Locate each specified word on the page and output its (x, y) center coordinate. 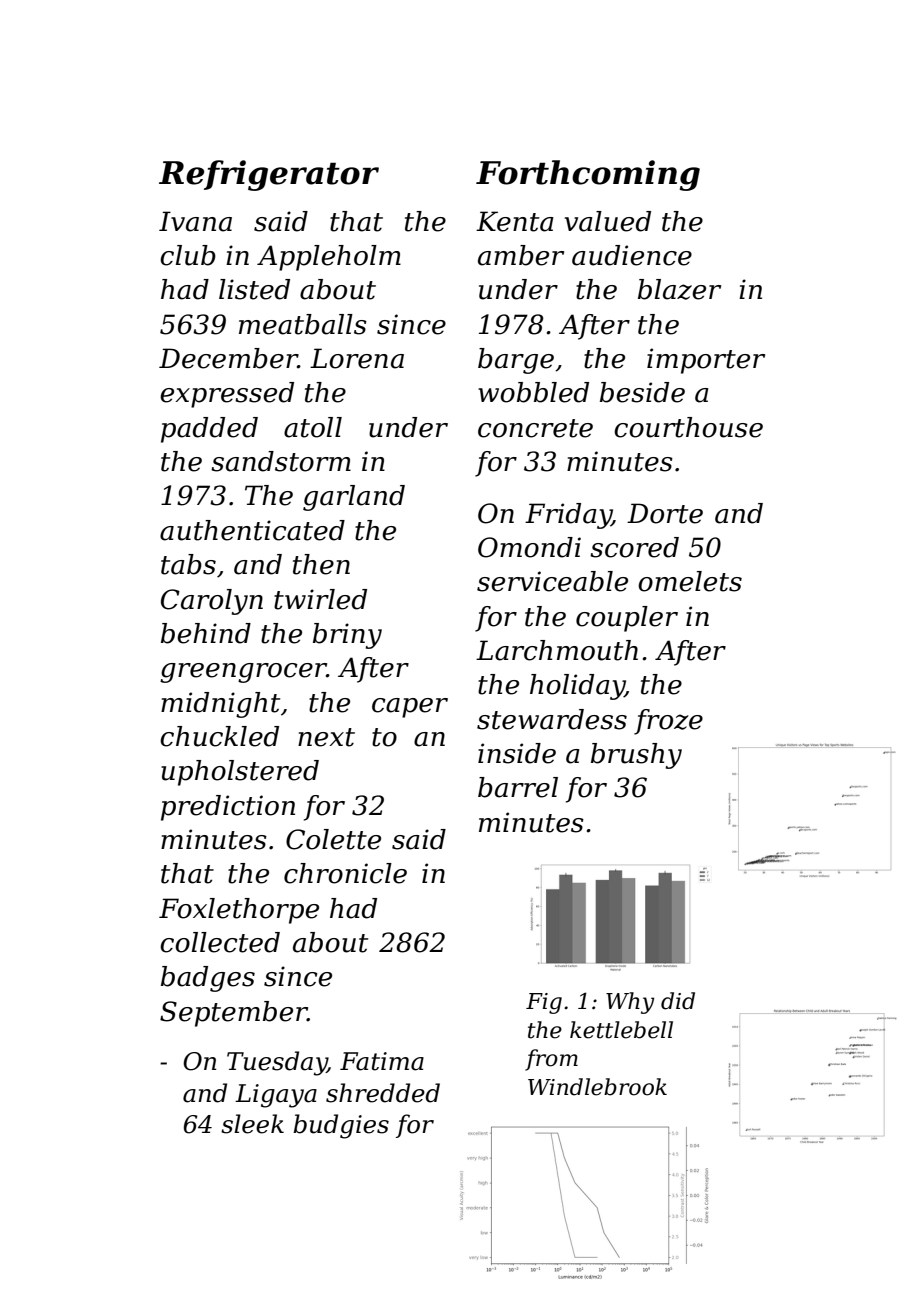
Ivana (195, 221)
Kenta (515, 221)
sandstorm (281, 461)
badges (208, 979)
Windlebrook (597, 1087)
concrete (535, 428)
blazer (679, 289)
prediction (228, 808)
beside (642, 392)
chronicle (345, 873)
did (678, 1001)
